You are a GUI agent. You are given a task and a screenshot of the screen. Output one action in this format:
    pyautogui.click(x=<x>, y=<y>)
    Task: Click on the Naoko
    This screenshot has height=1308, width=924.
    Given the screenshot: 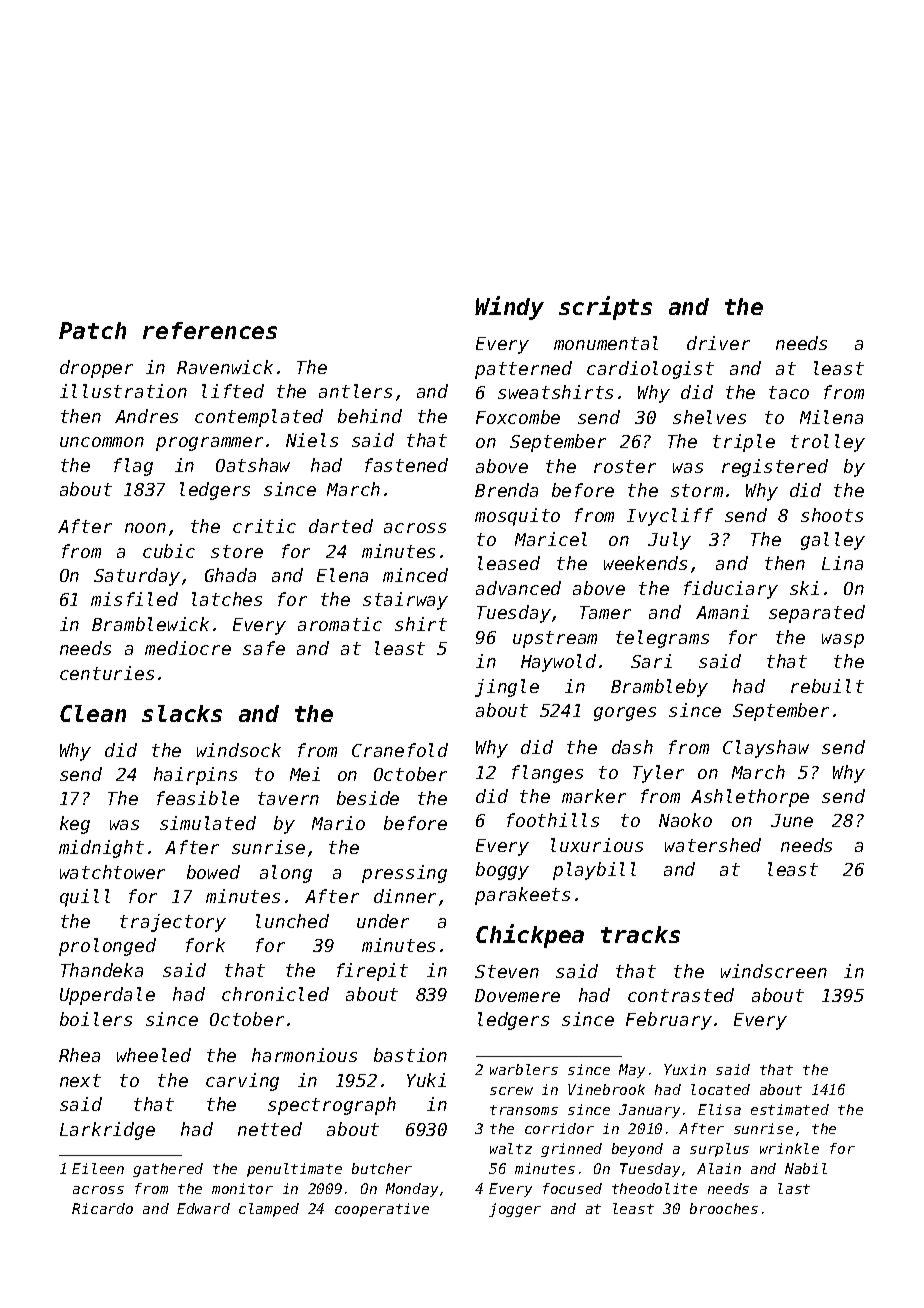 What is the action you would take?
    pyautogui.click(x=685, y=820)
